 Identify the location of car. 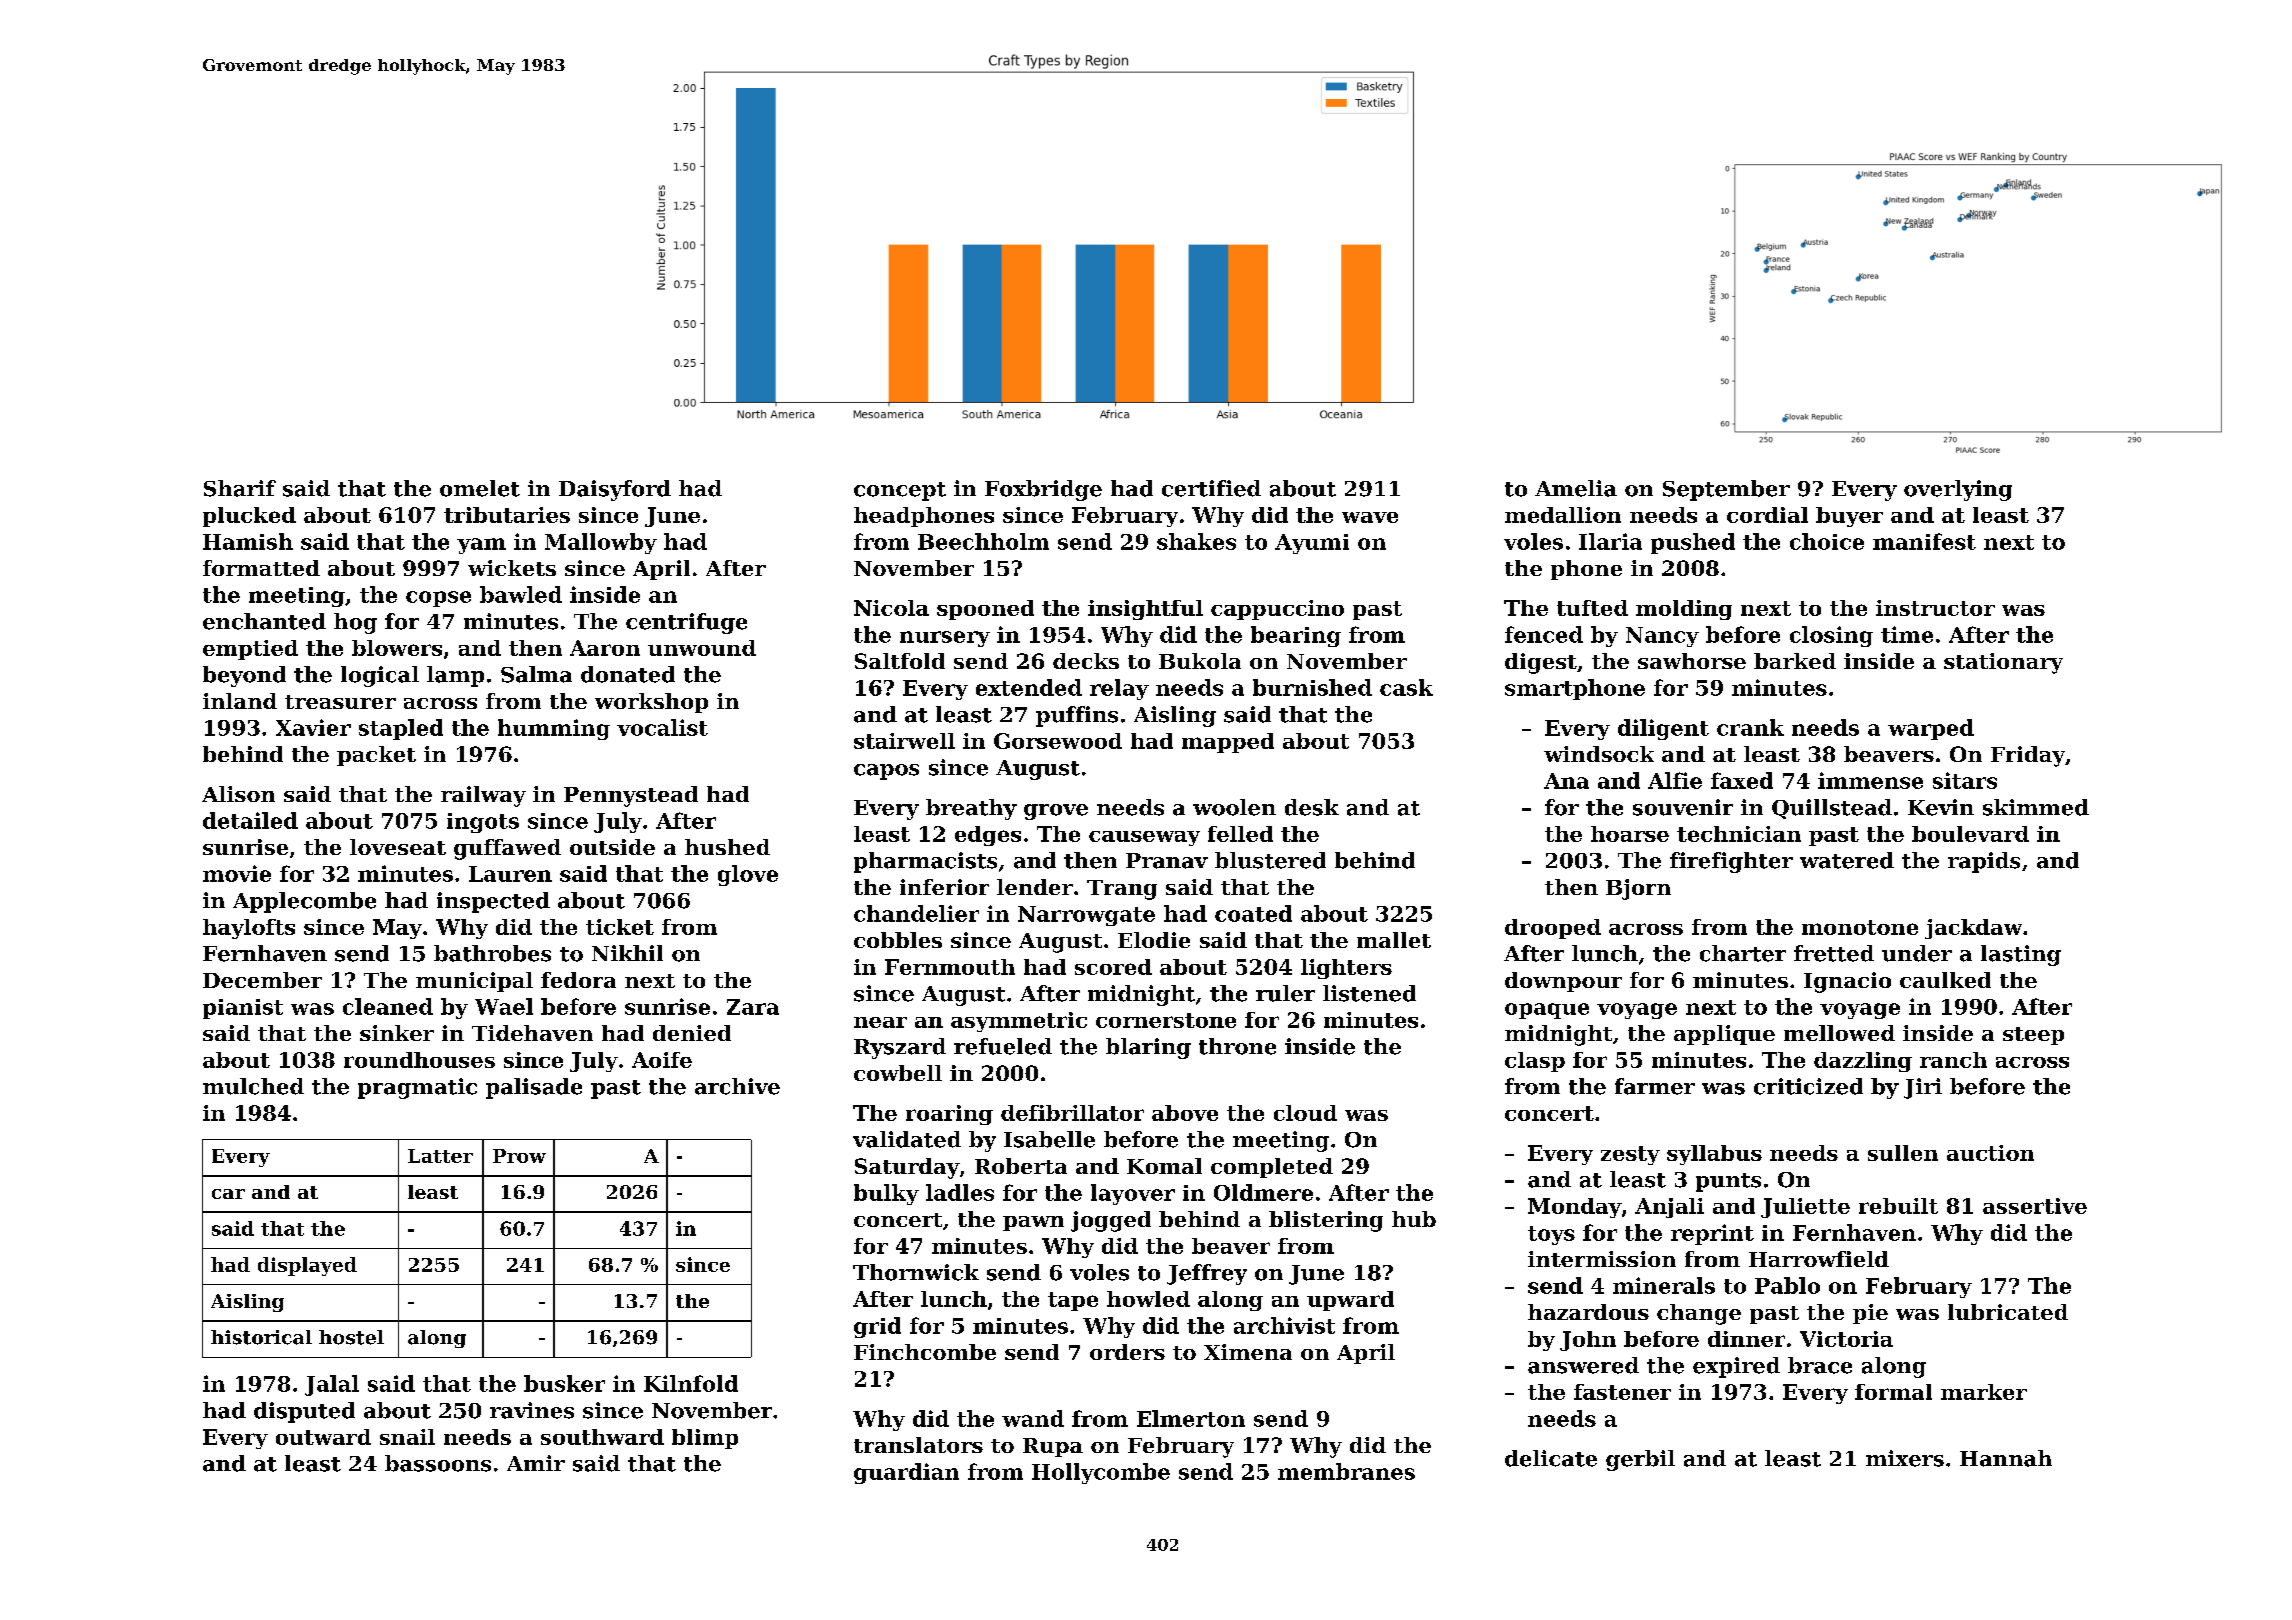
(228, 1194).
